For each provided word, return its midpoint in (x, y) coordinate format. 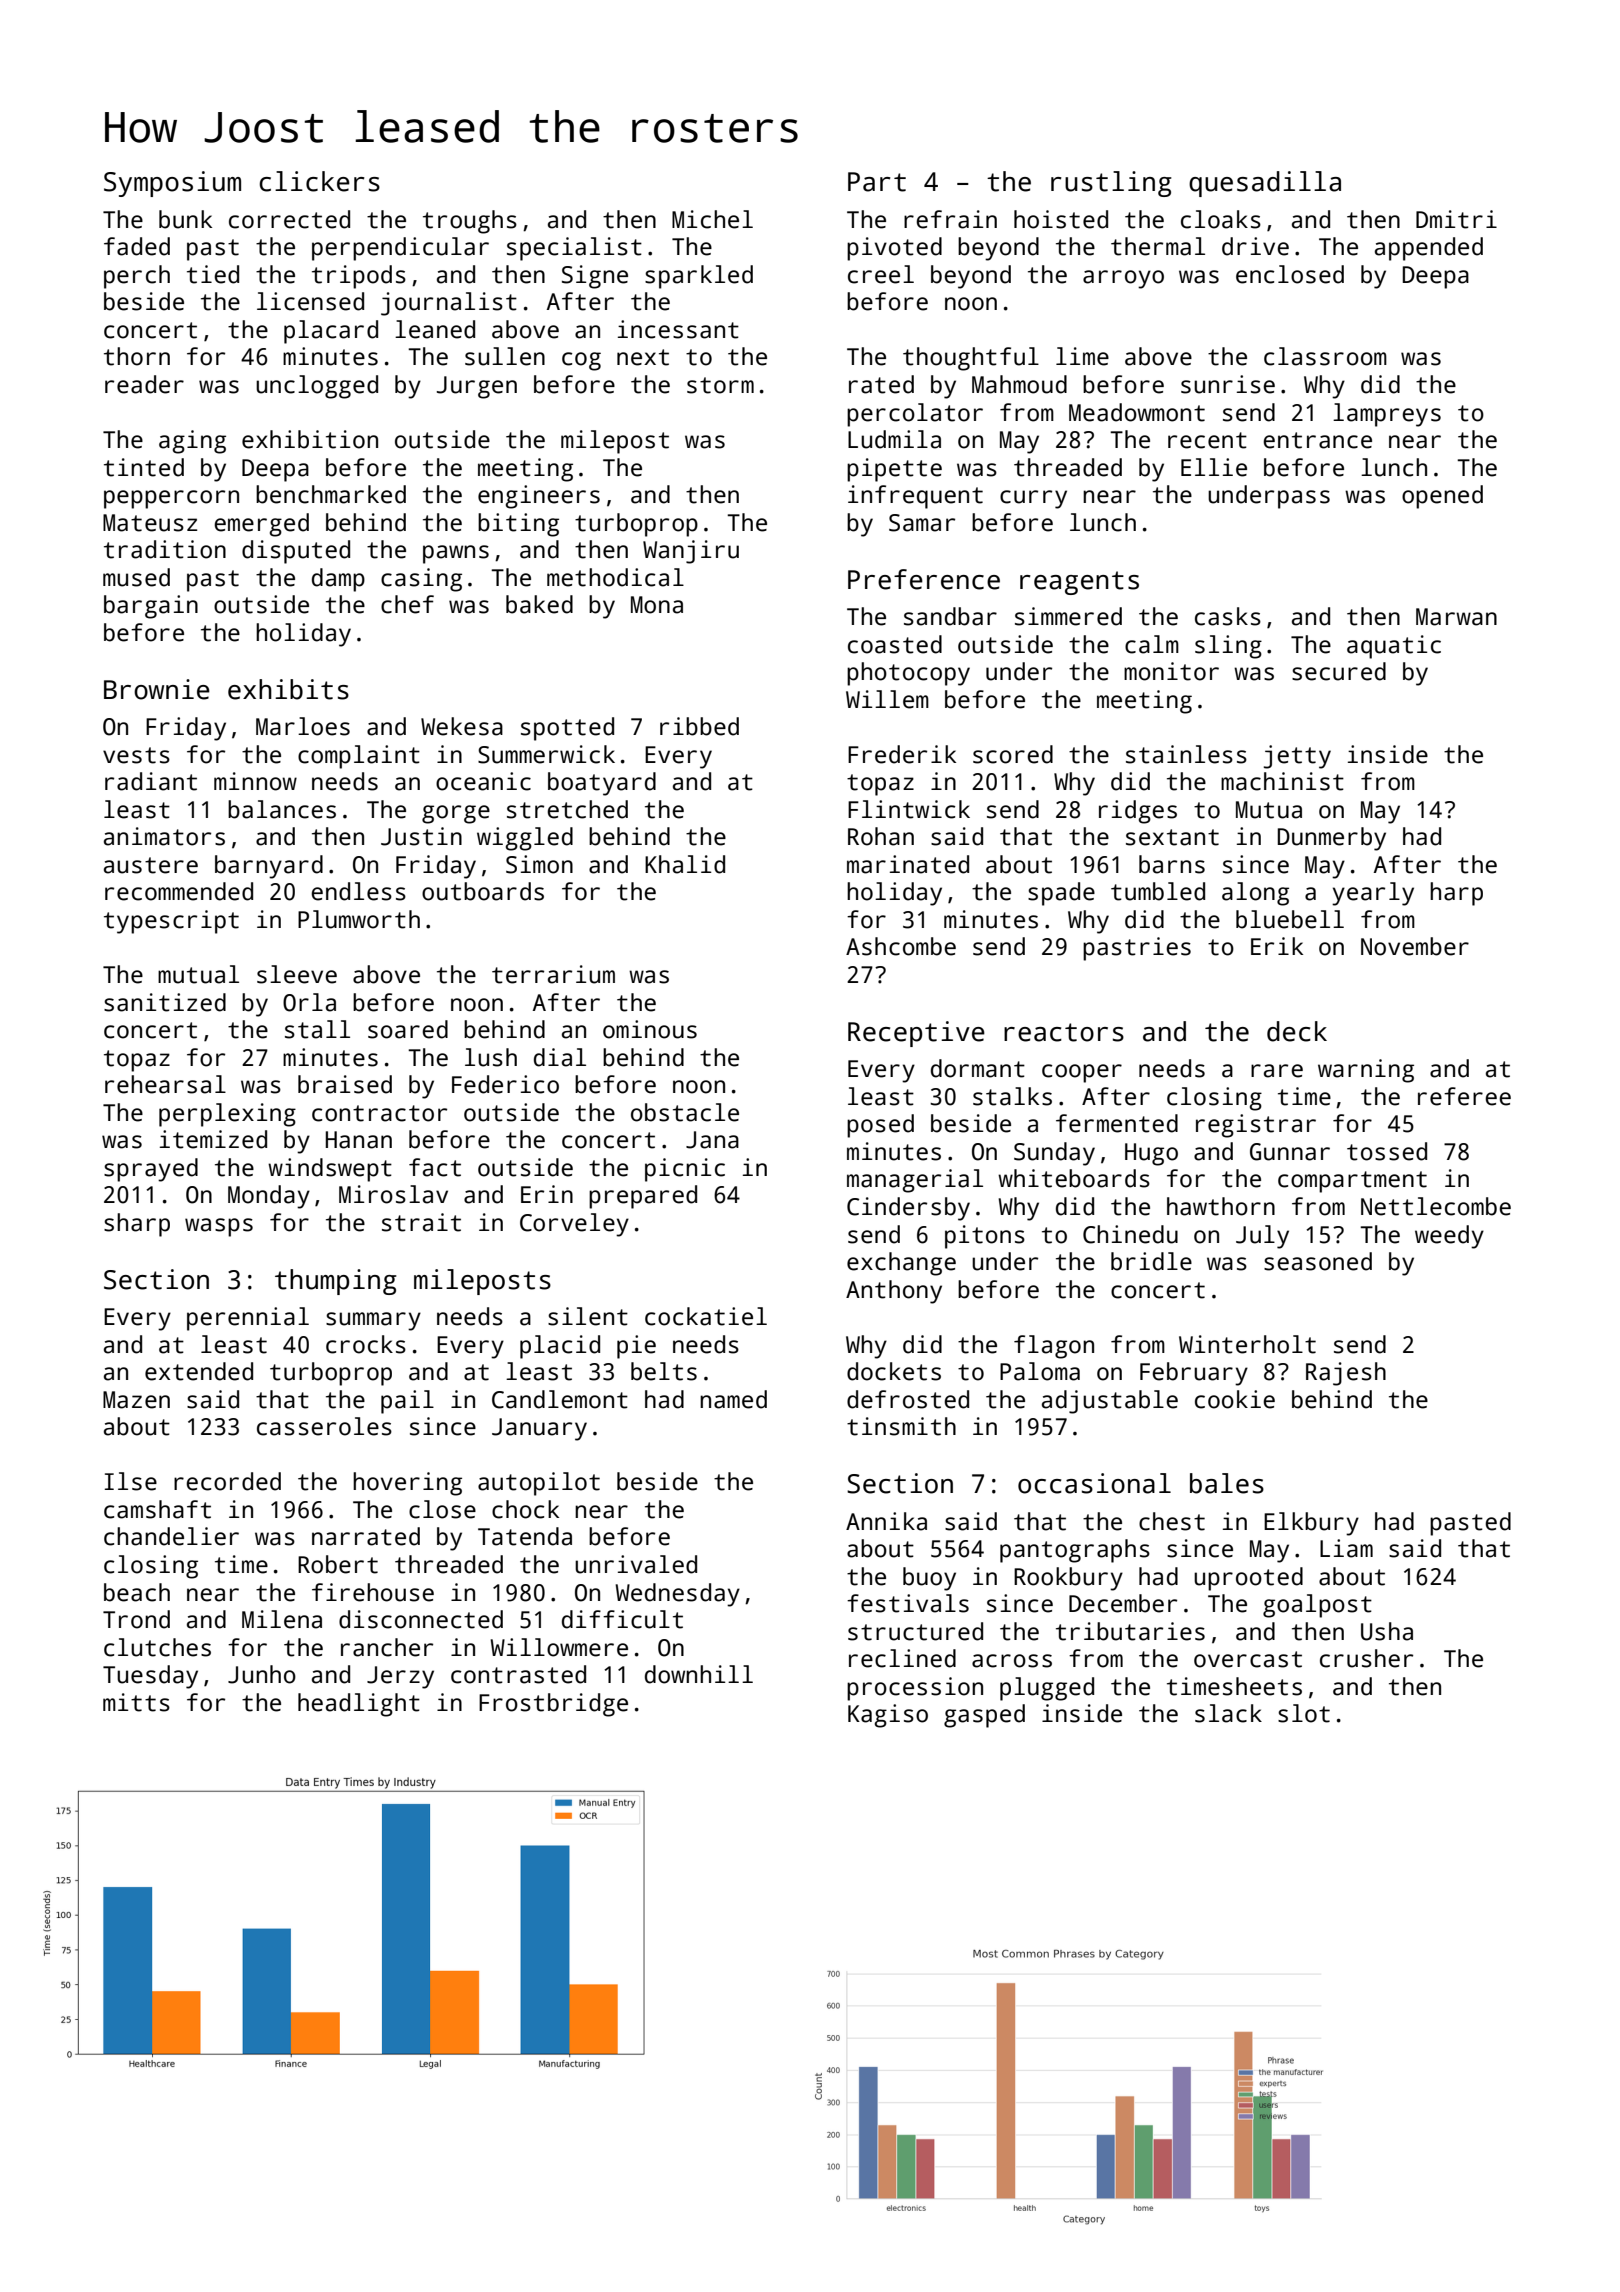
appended (1429, 249)
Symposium (172, 184)
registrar (1256, 1126)
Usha (1387, 1631)
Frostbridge (553, 1705)
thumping (336, 1282)
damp (338, 580)
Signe (595, 277)
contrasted (518, 1674)
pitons (985, 1237)
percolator (915, 415)
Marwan (1456, 617)
